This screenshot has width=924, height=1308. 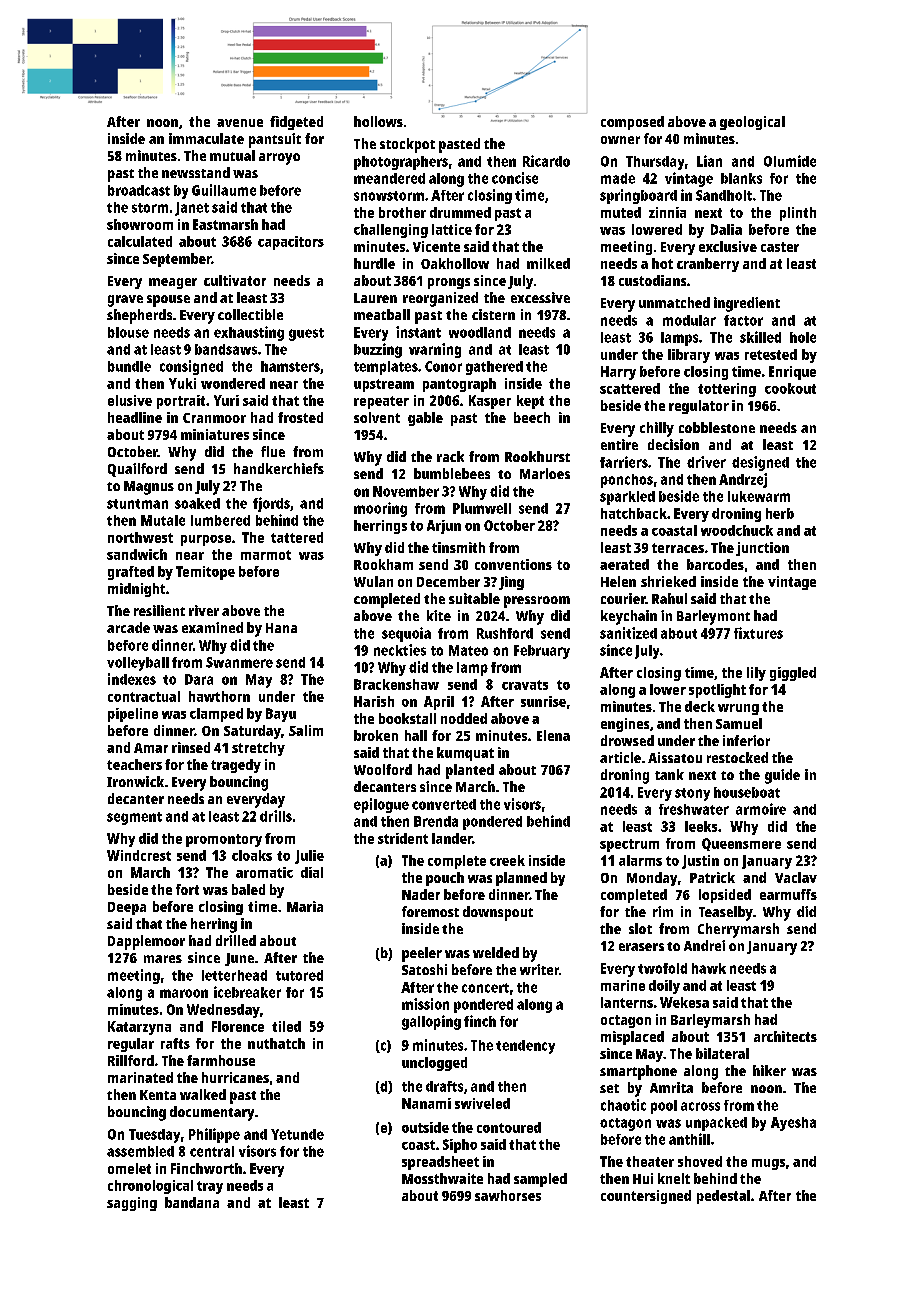 I want to click on bandana, so click(x=192, y=1202).
